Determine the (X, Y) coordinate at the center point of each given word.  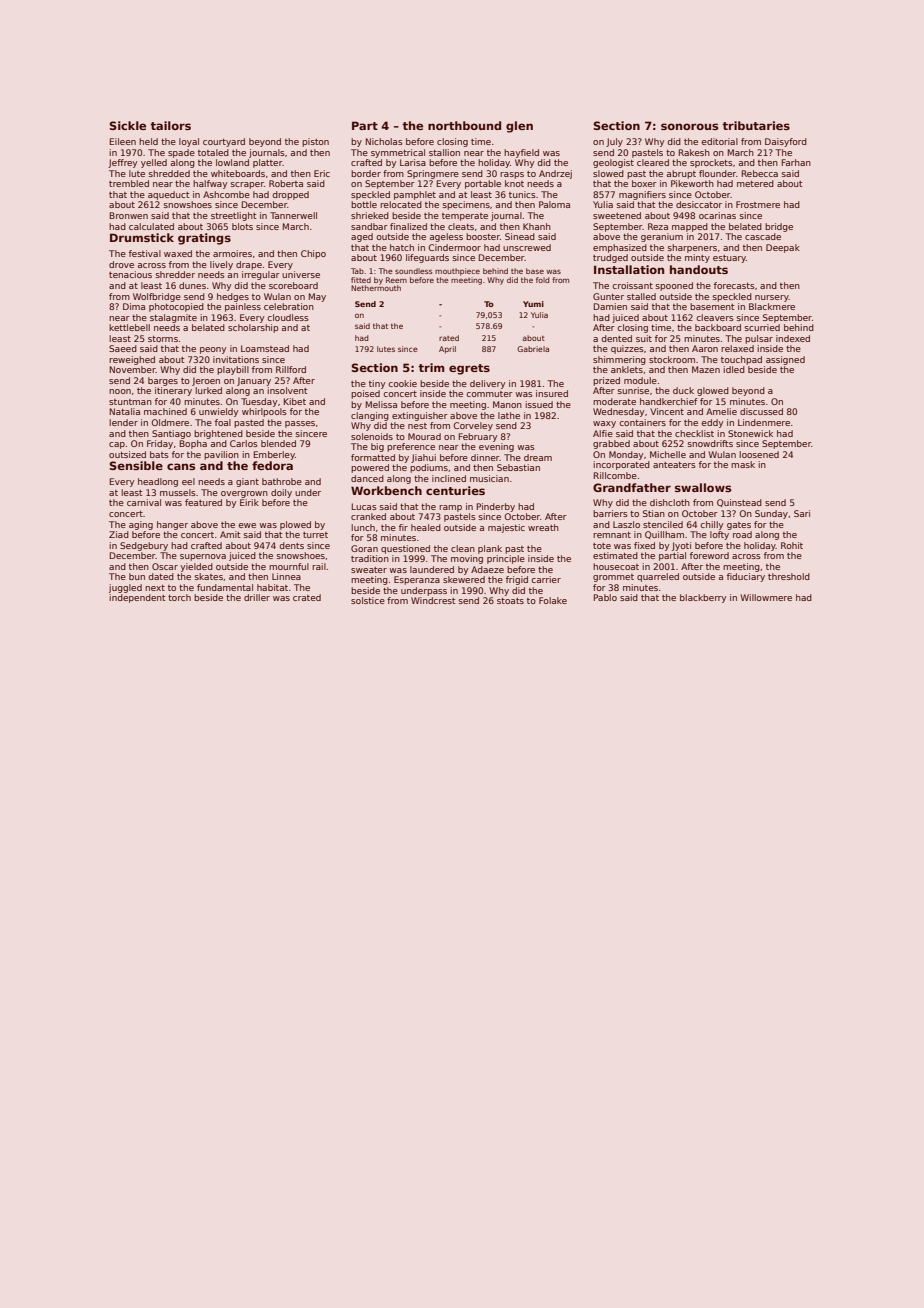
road (742, 534)
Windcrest (433, 600)
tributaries (756, 125)
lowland (232, 162)
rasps (512, 175)
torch (179, 597)
